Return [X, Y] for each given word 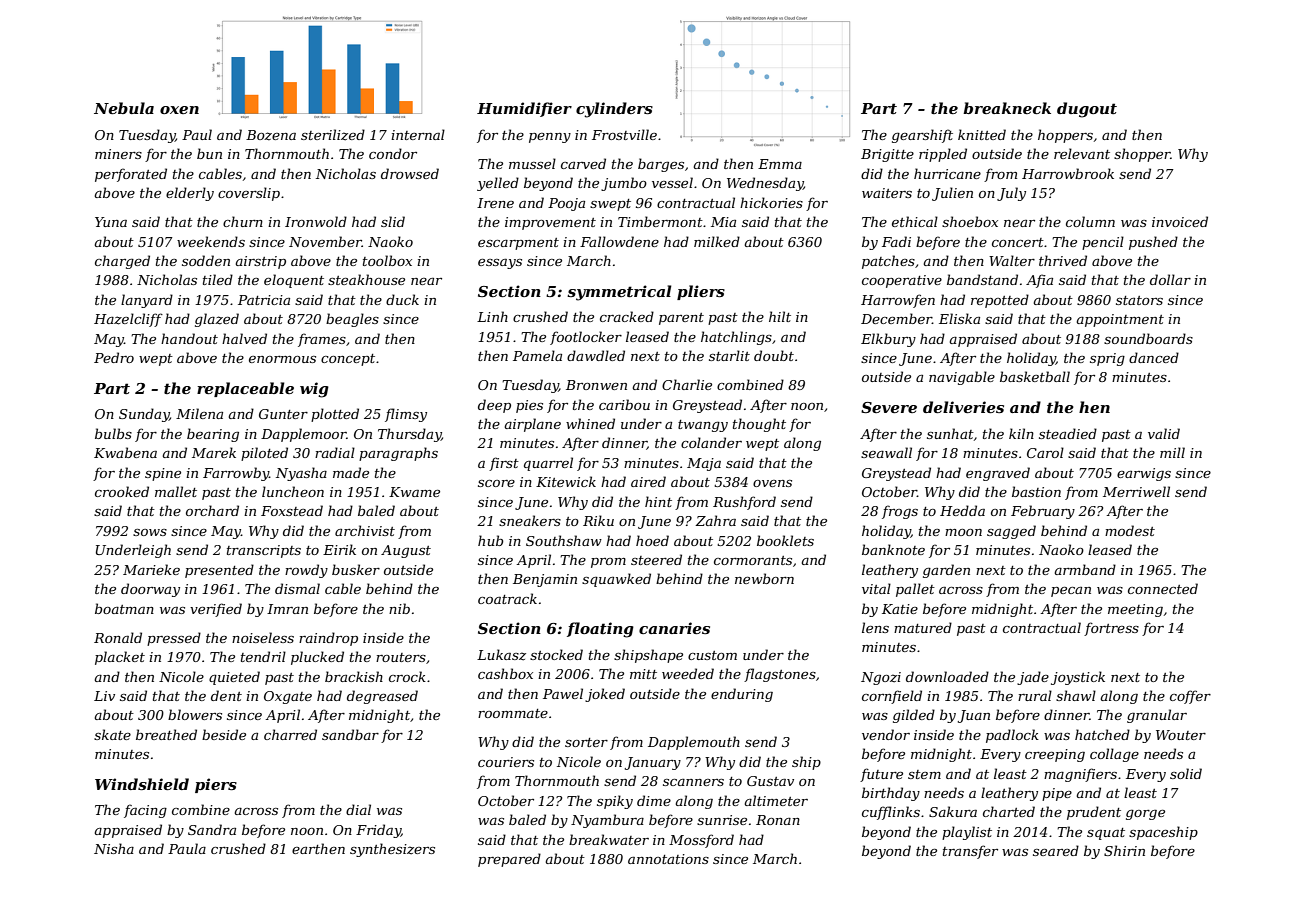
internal [418, 134]
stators [1139, 300]
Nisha [114, 848]
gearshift [922, 136]
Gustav [770, 781]
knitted [982, 134]
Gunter [283, 414]
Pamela [537, 355]
